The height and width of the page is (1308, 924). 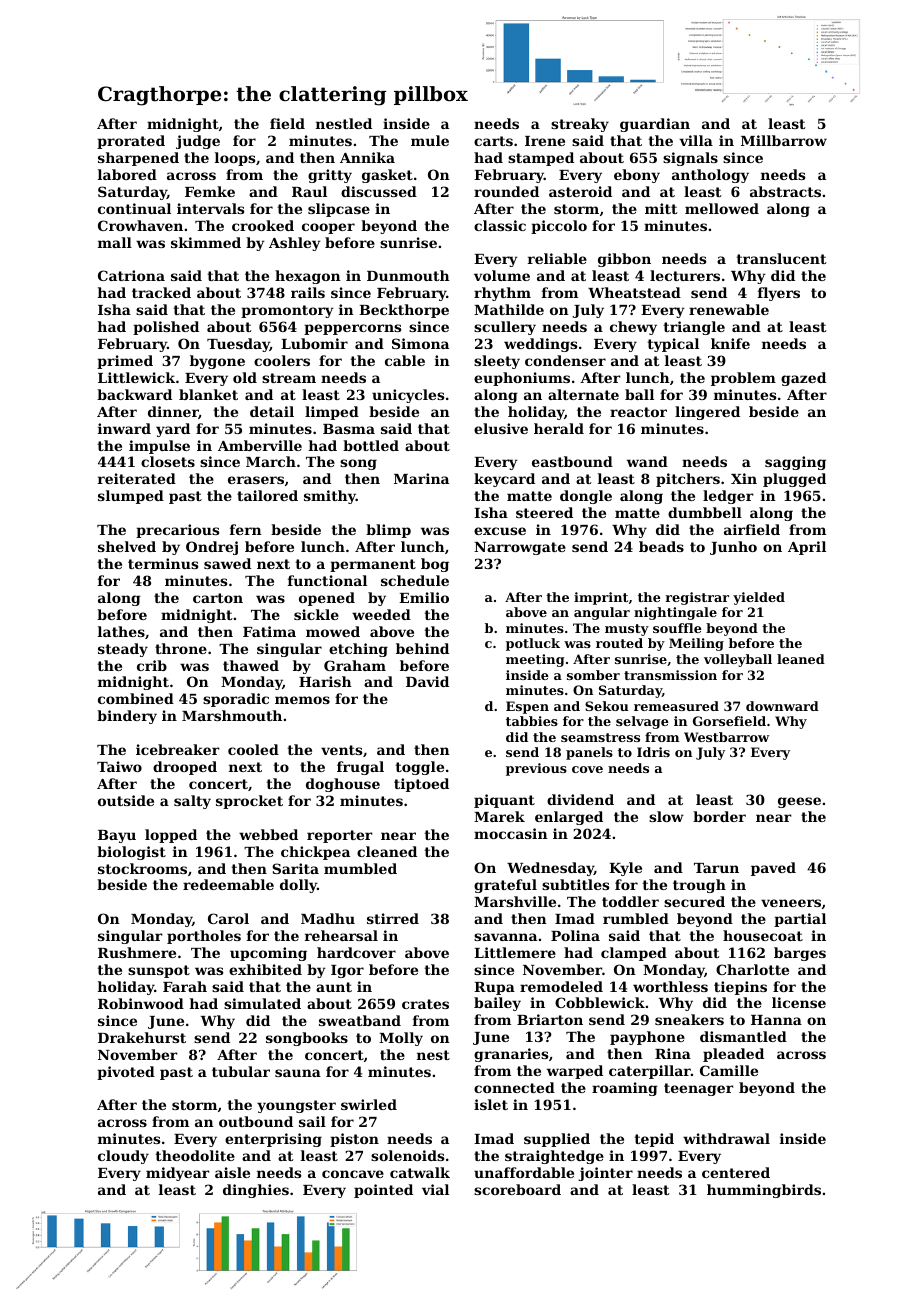 I want to click on villa, so click(x=696, y=140).
